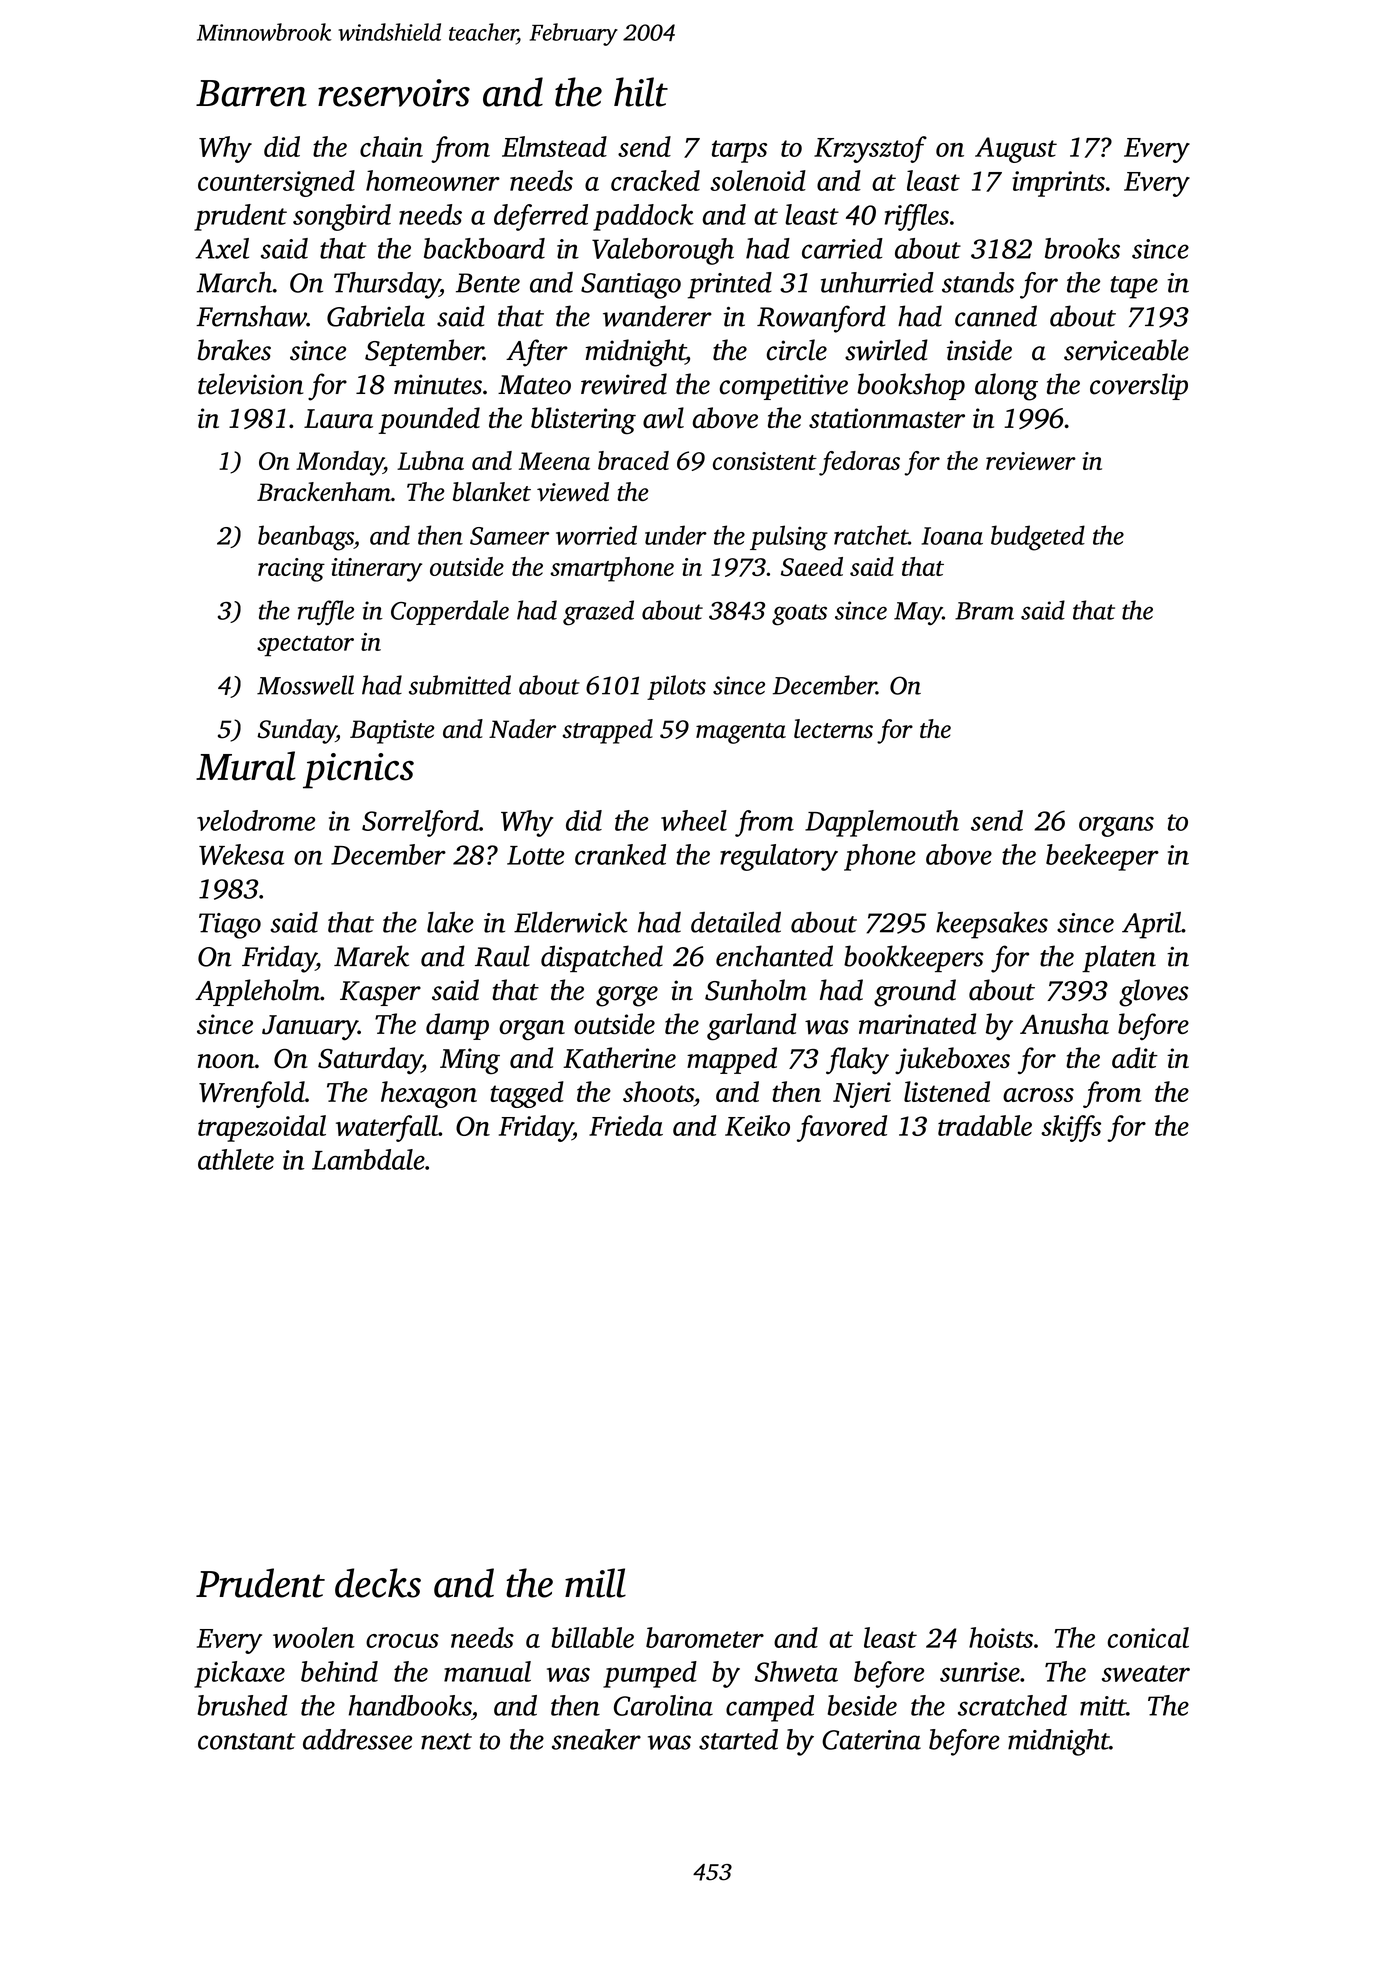 Image resolution: width=1386 pixels, height=1969 pixels. I want to click on braced, so click(633, 460).
